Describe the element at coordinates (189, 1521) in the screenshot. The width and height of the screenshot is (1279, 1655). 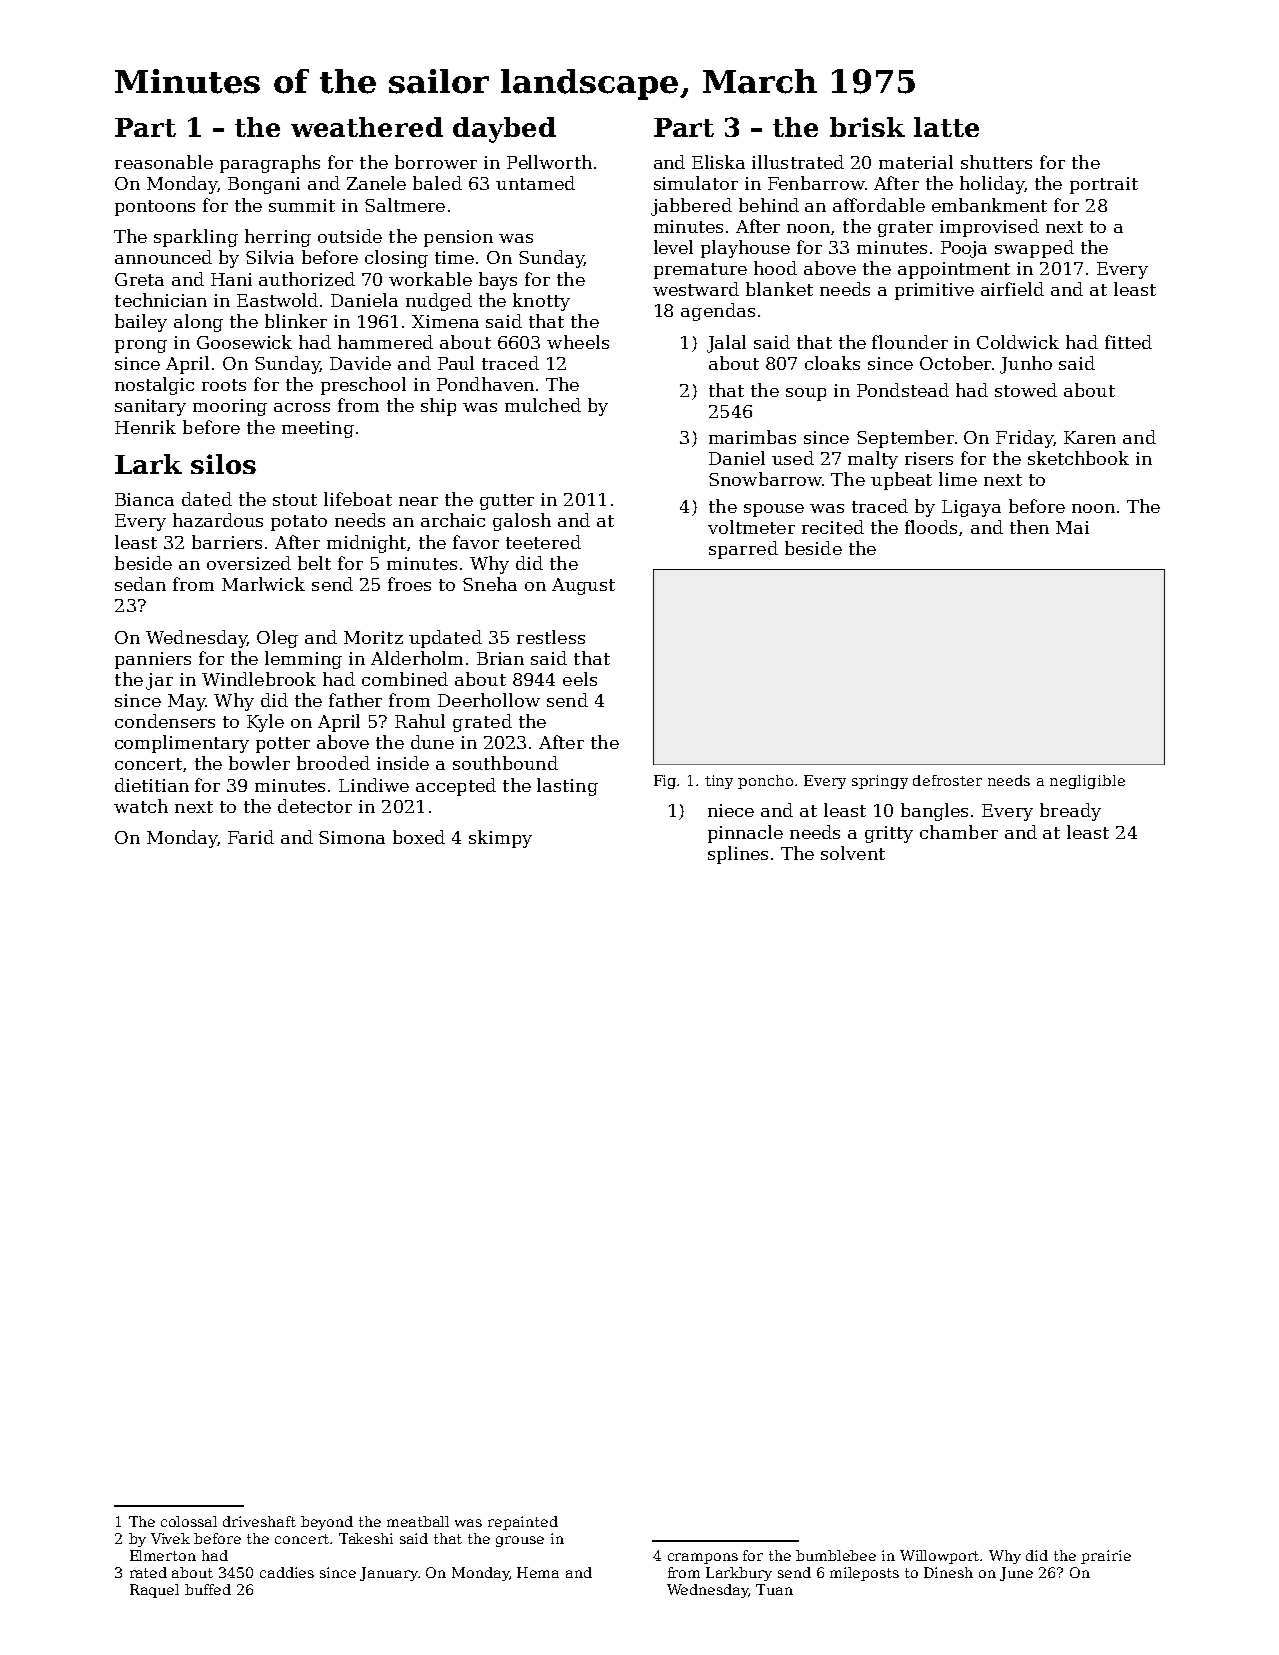
I see `colossal` at that location.
